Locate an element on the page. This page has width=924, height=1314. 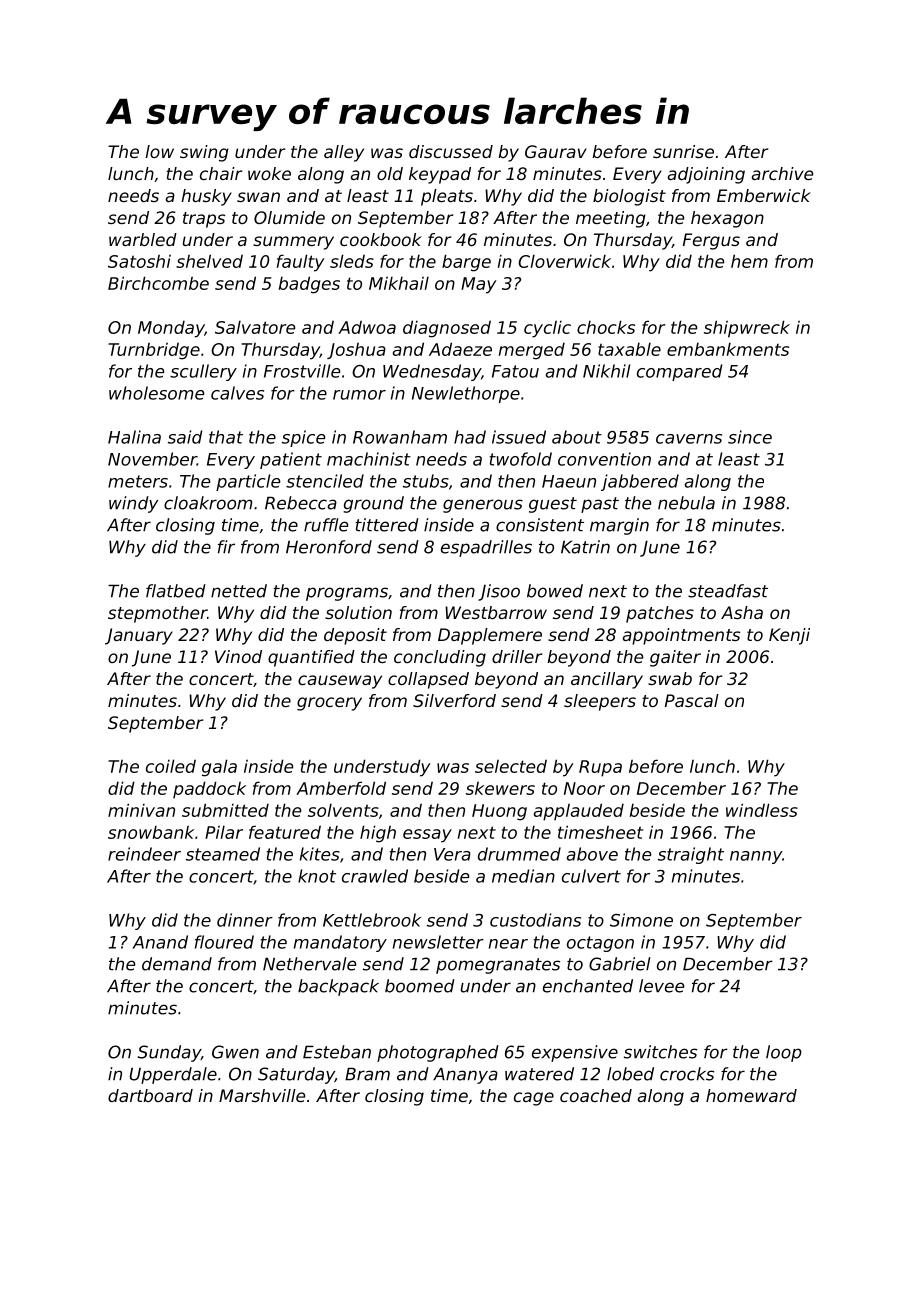
flatbed is located at coordinates (176, 591).
